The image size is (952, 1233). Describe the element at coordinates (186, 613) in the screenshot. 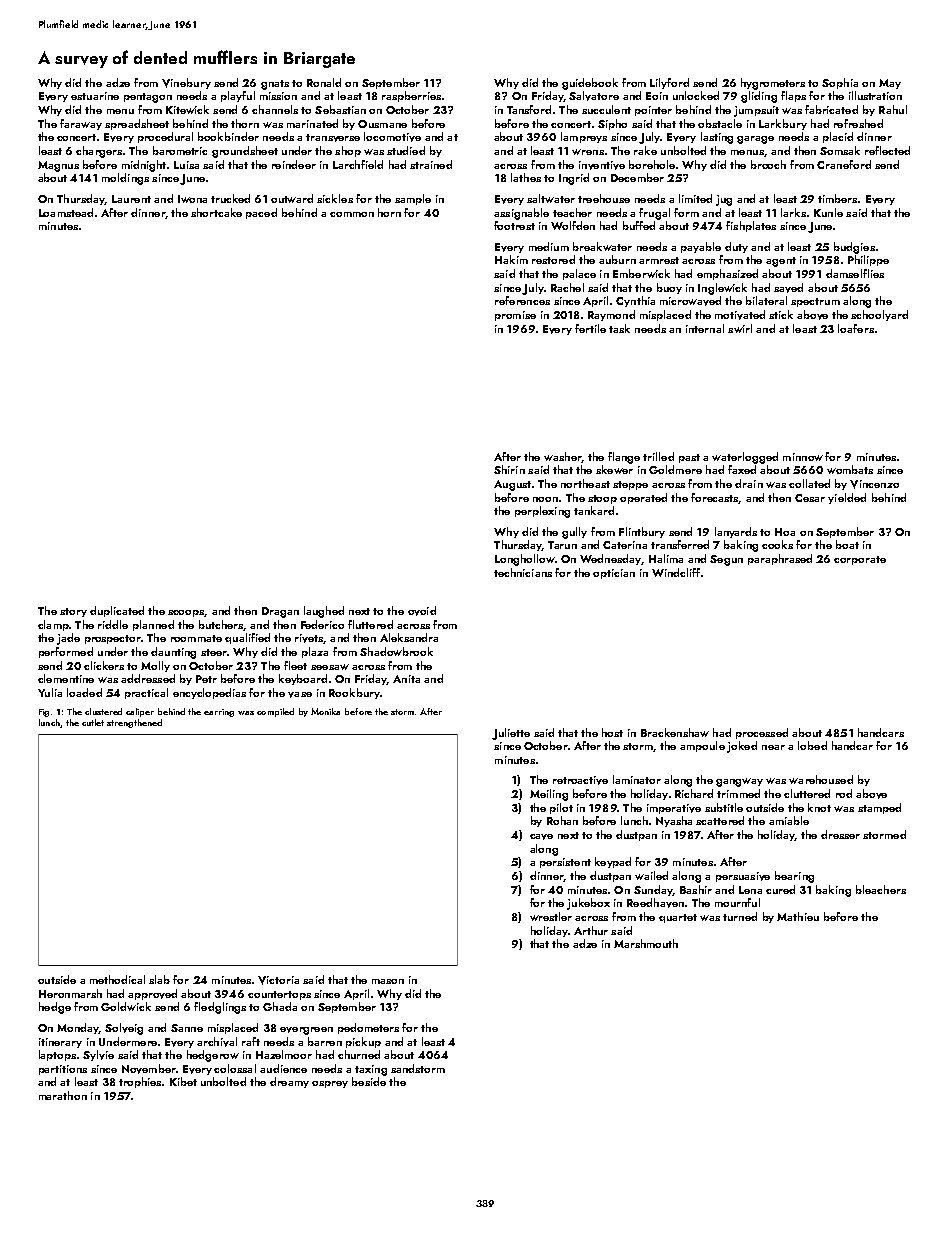

I see `scoops` at that location.
